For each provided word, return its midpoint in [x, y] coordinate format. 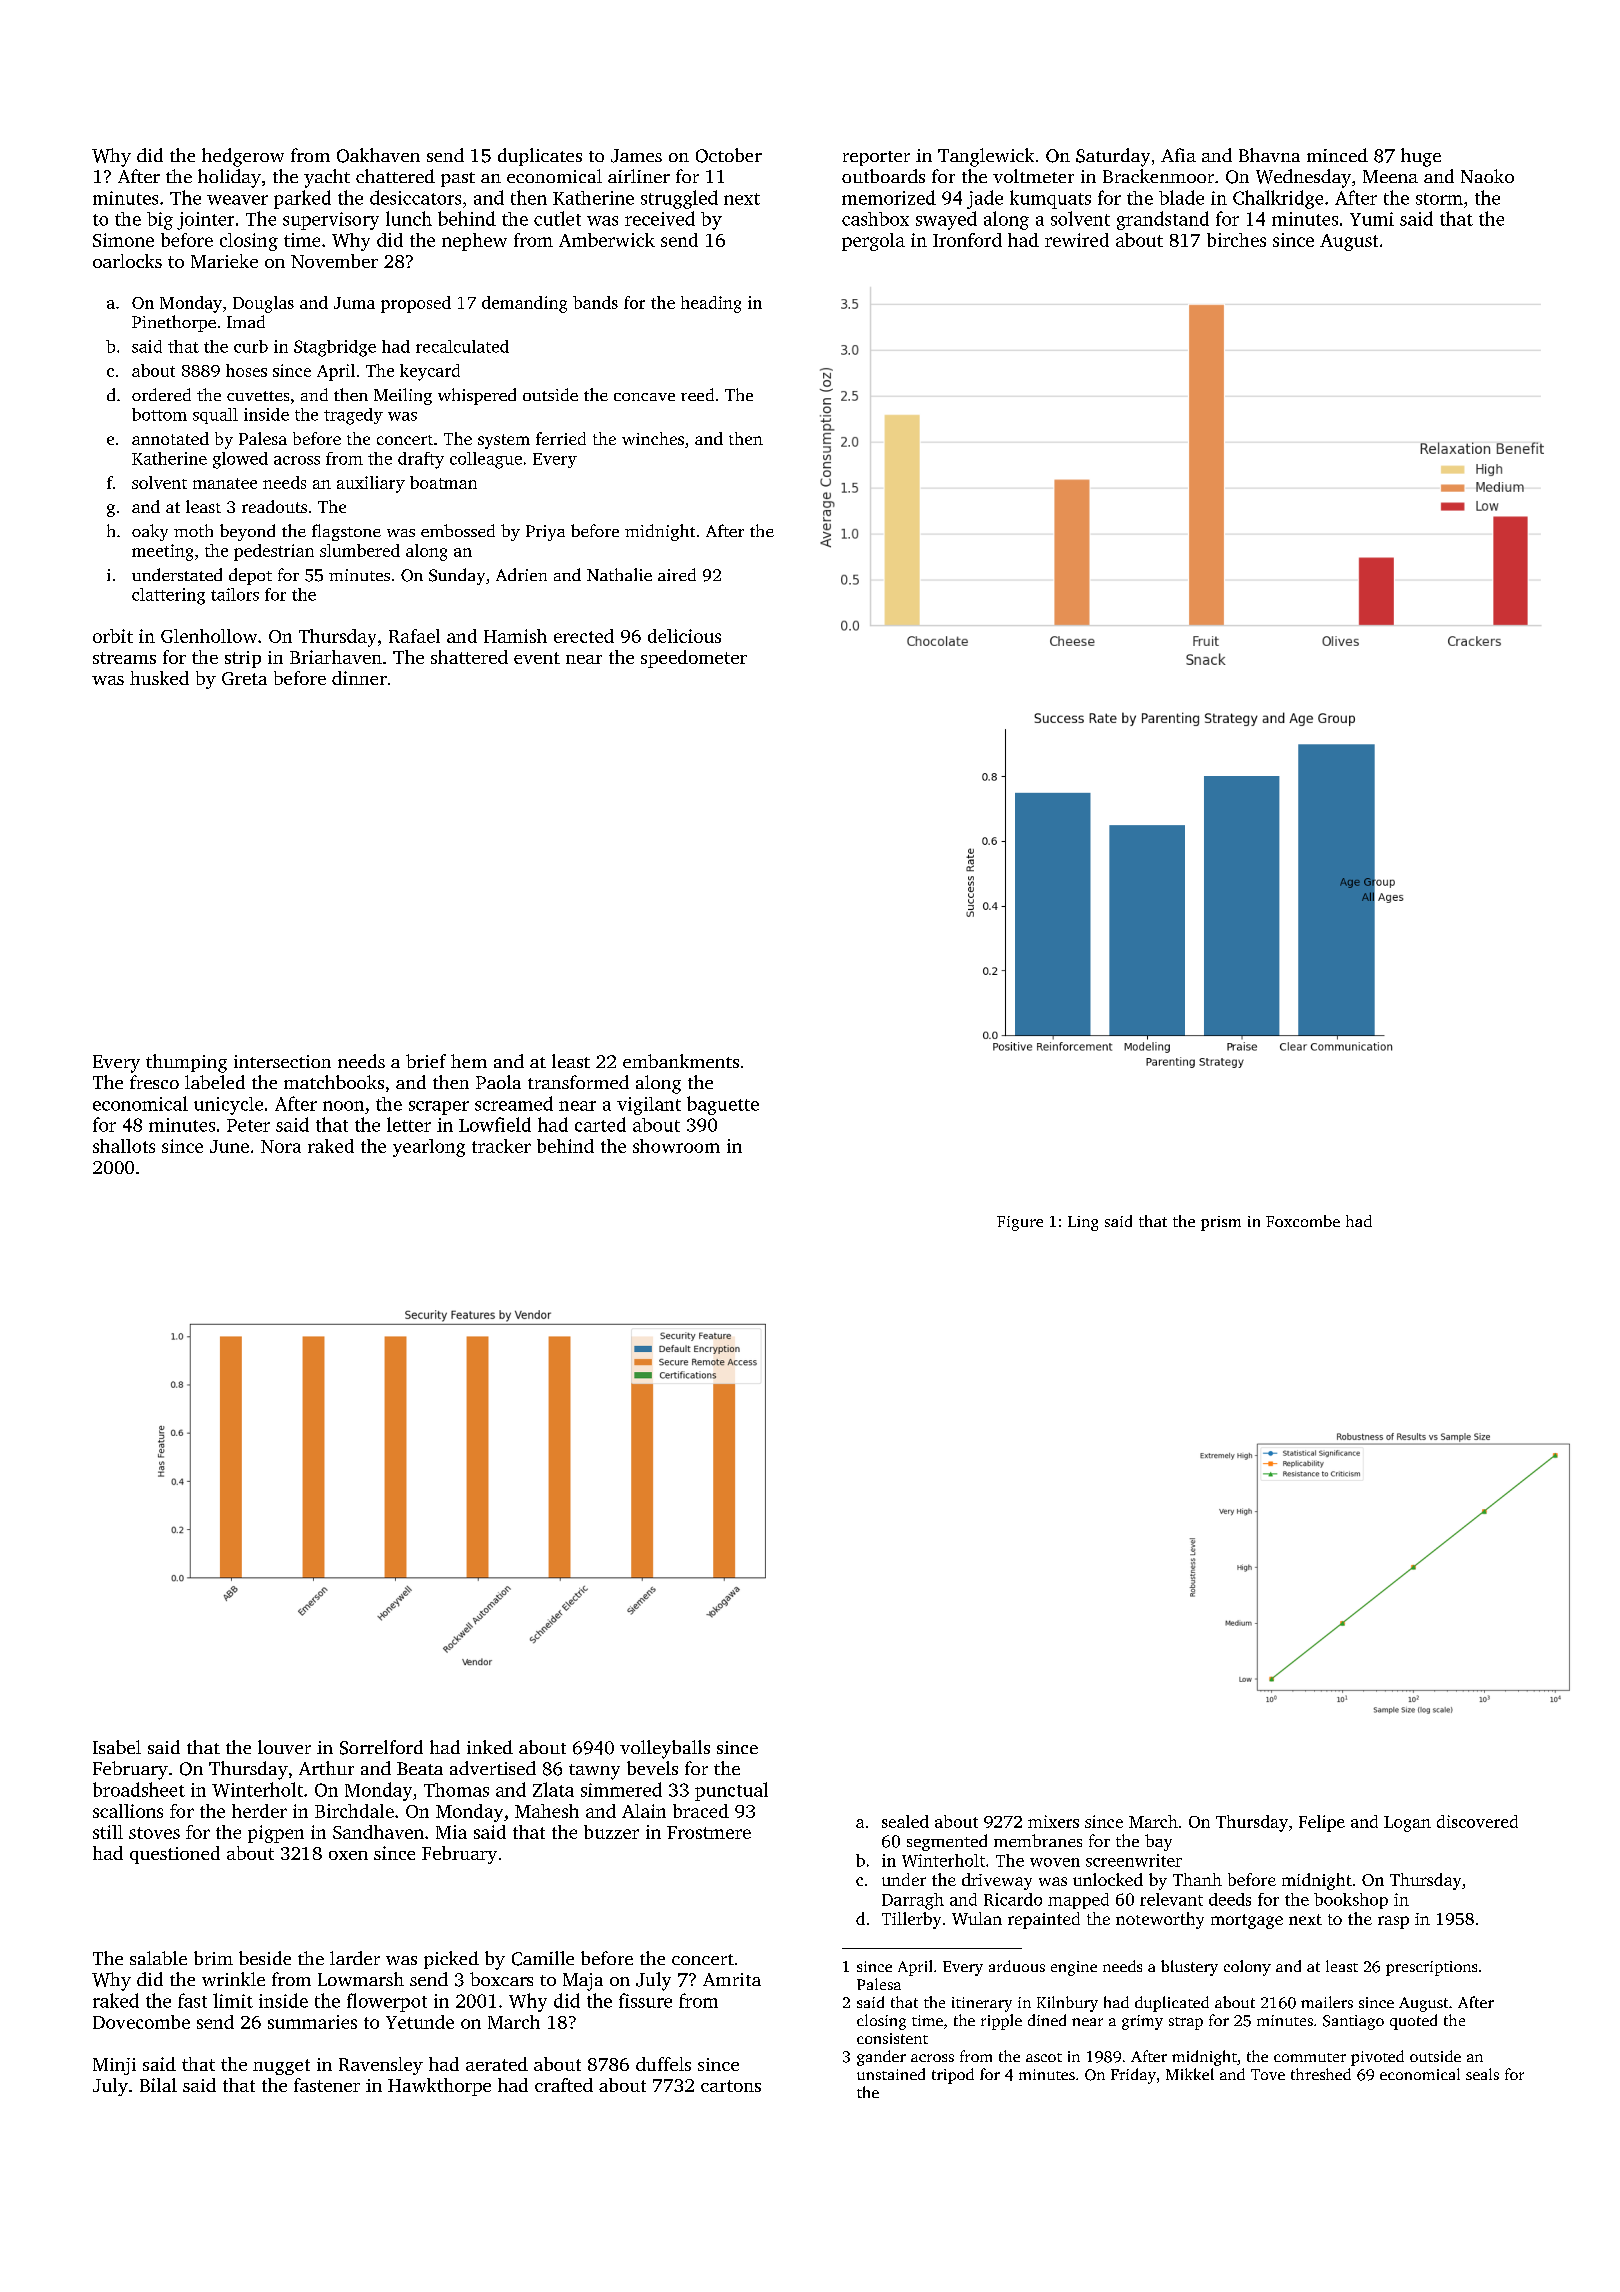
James [636, 156]
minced [1337, 155]
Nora [281, 1146]
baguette [723, 1105]
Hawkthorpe [439, 2087]
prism [1221, 1223]
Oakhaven [378, 155]
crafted [564, 2085]
